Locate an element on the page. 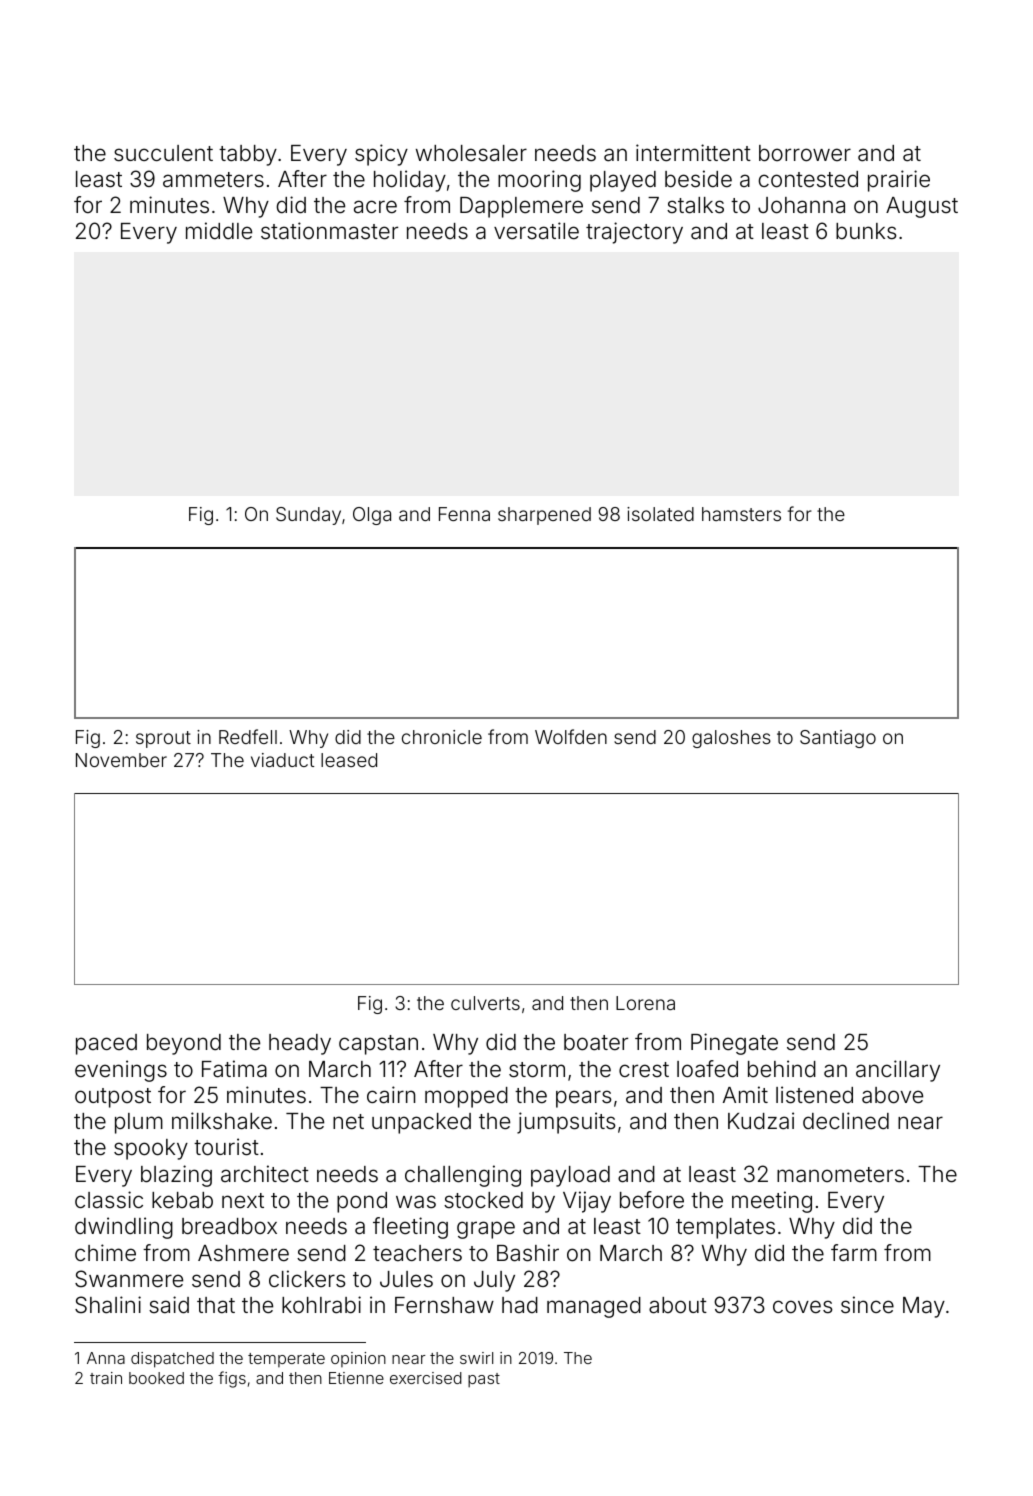 The height and width of the page is (1496, 1033). Wolfden is located at coordinates (571, 736).
